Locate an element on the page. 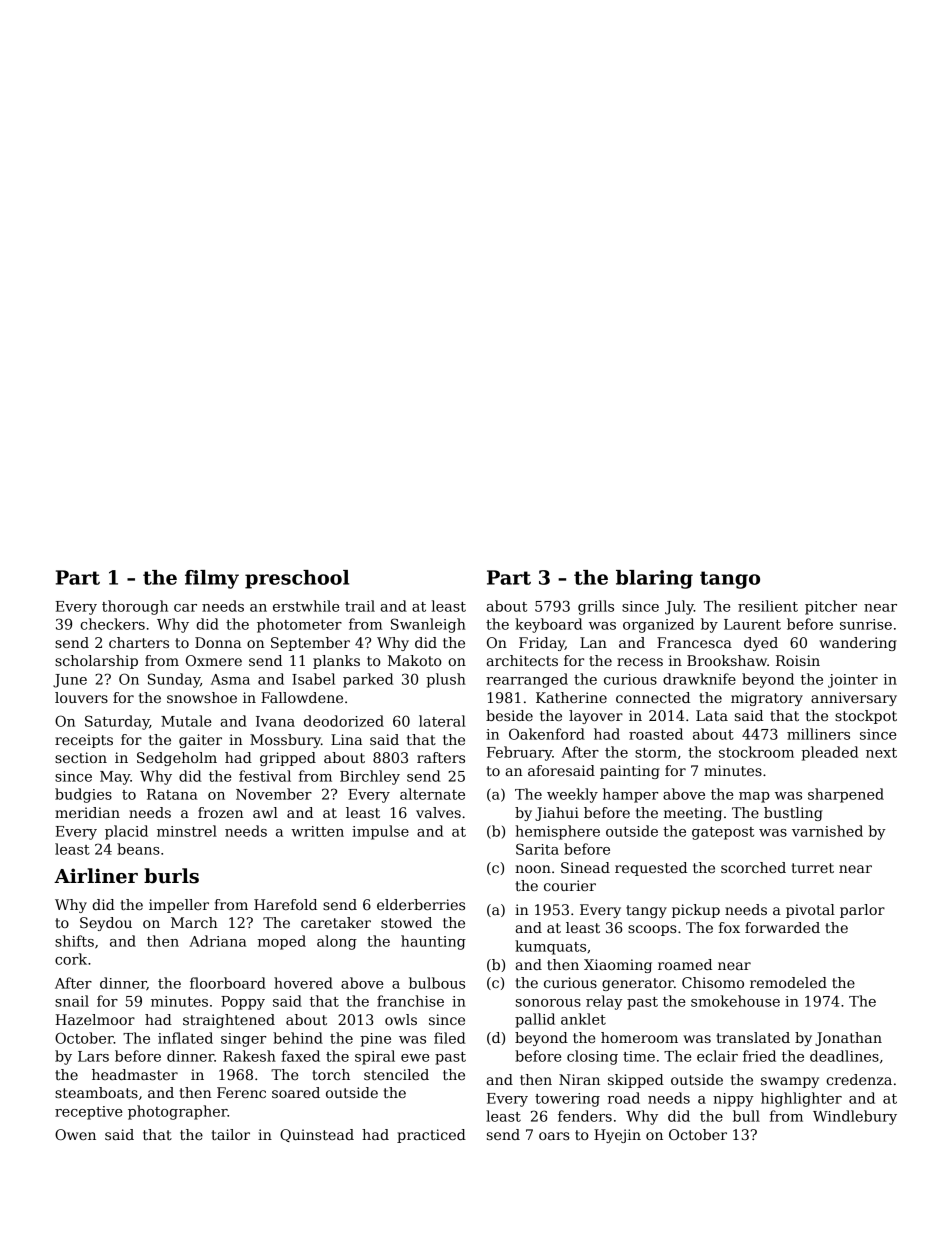 Image resolution: width=952 pixels, height=1233 pixels. tailor is located at coordinates (230, 1134).
